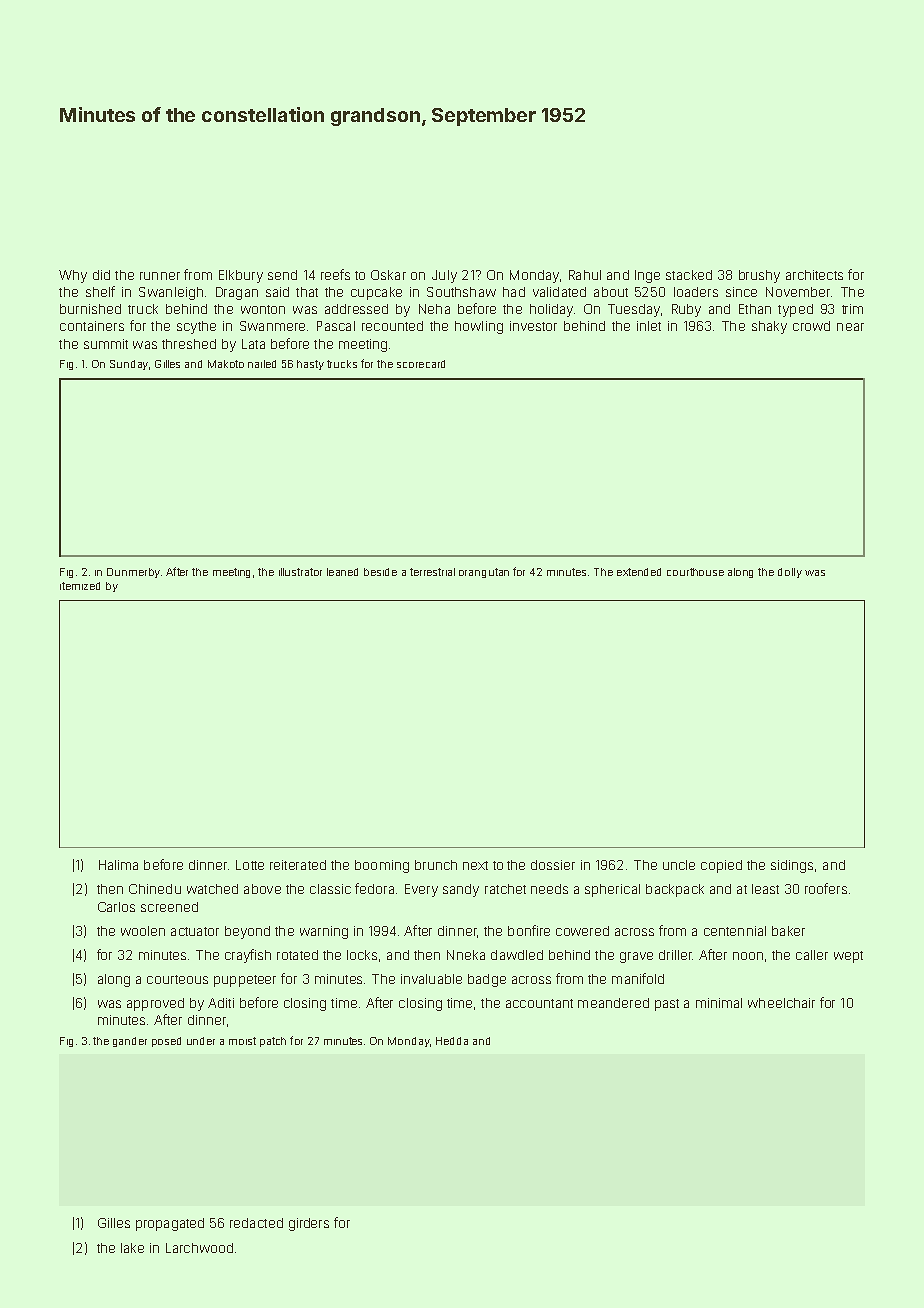 The width and height of the screenshot is (924, 1308). Describe the element at coordinates (273, 1042) in the screenshot. I see `patch` at that location.
